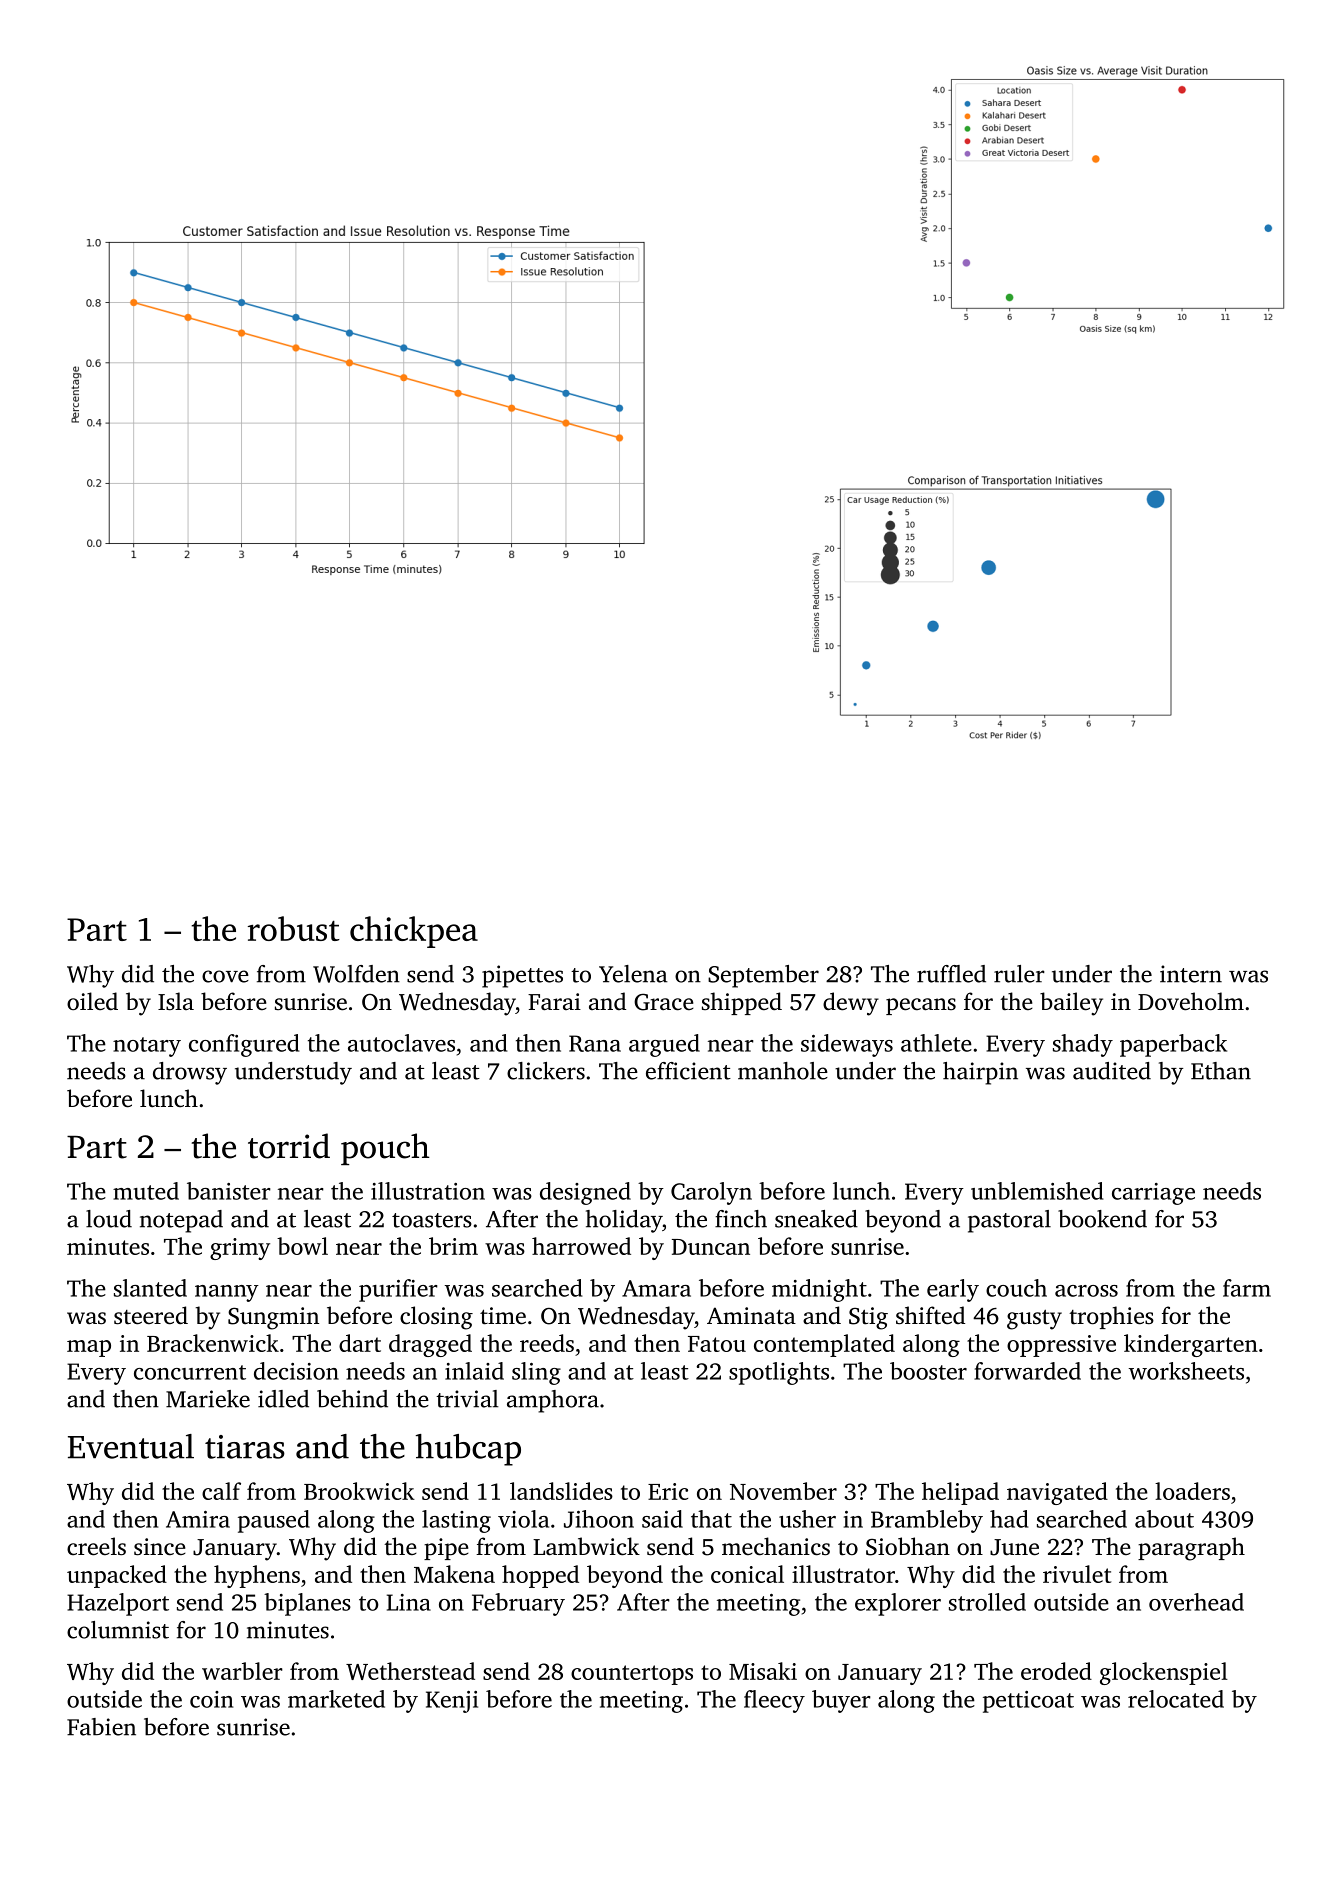 This screenshot has height=1898, width=1342. What do you see at coordinates (688, 1071) in the screenshot?
I see `efficient` at bounding box center [688, 1071].
